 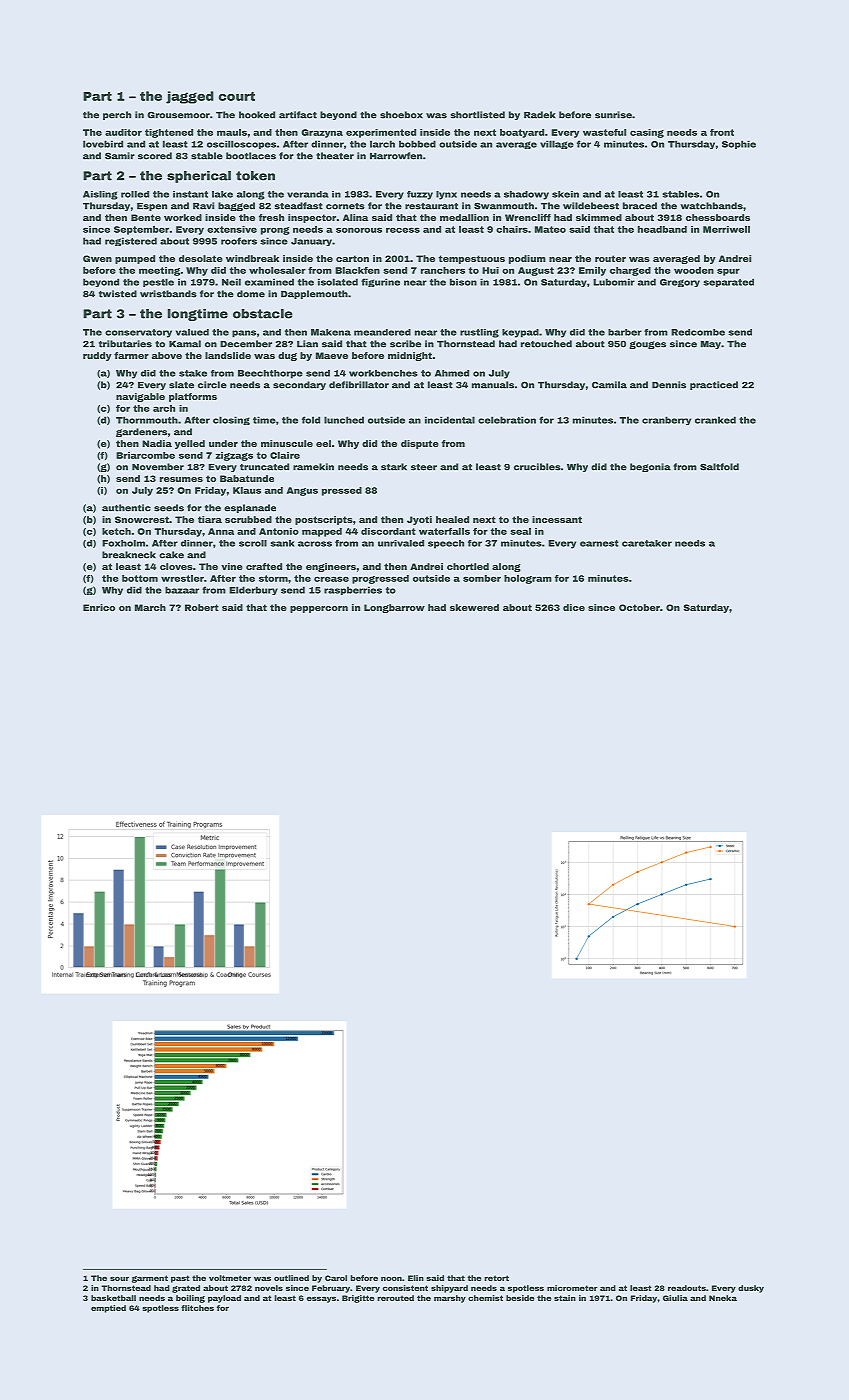 What do you see at coordinates (193, 373) in the screenshot?
I see `stake` at bounding box center [193, 373].
